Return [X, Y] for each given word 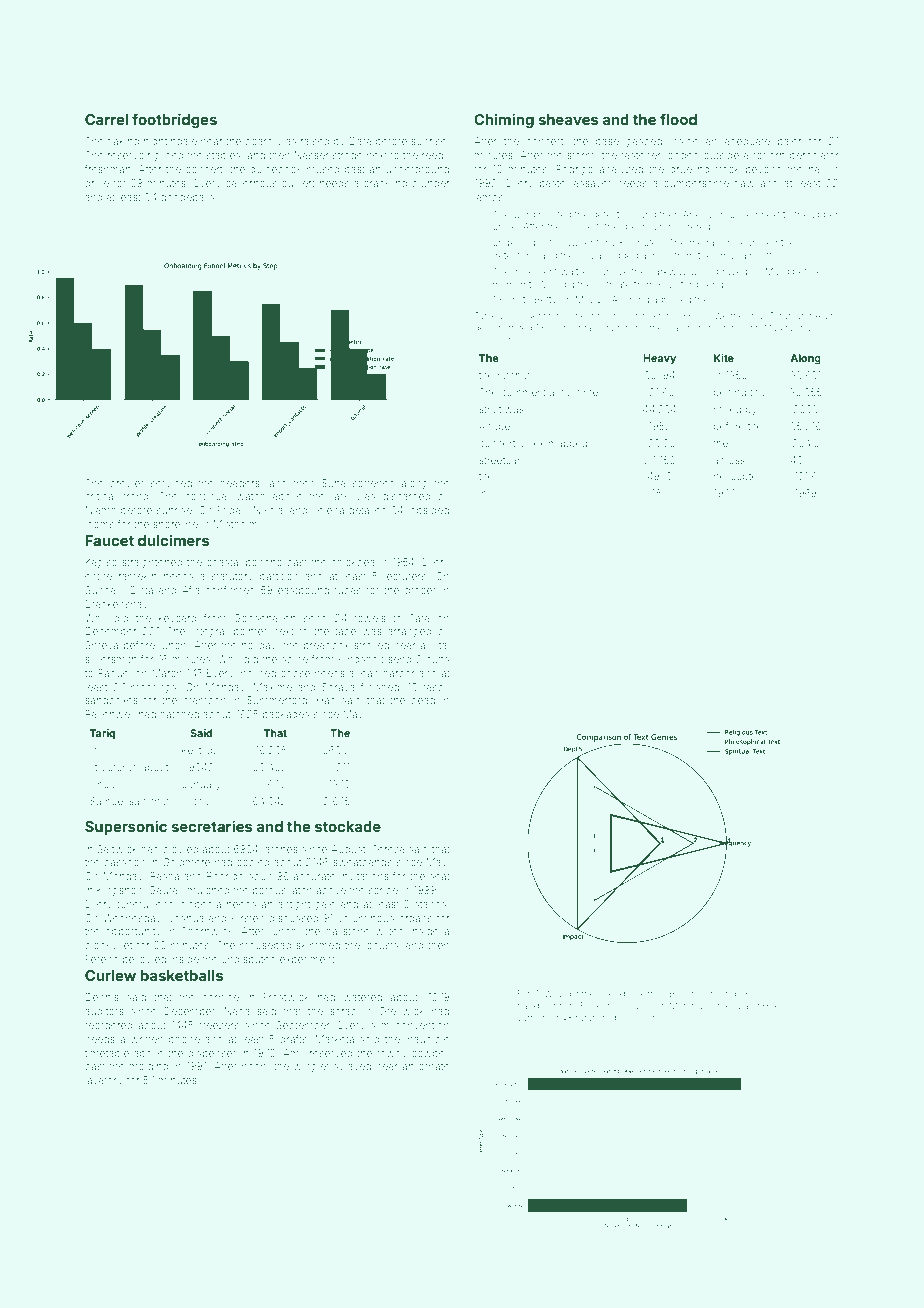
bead [423, 700]
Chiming [504, 120]
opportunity [133, 932]
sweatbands [362, 862]
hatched [179, 714]
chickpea [353, 563]
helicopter [737, 477]
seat [440, 876]
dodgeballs [187, 198]
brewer [127, 483]
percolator [814, 156]
